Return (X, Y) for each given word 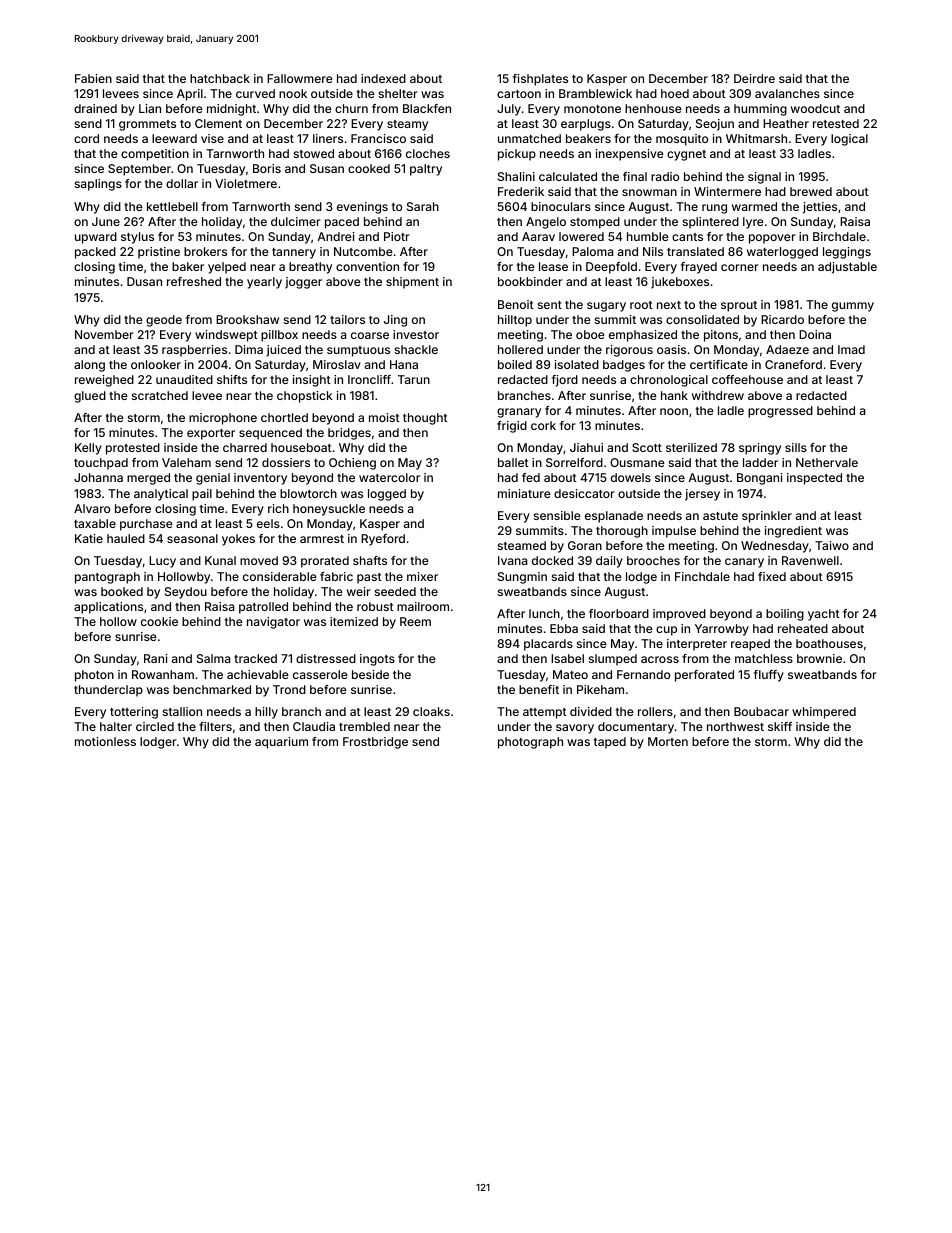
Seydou (186, 593)
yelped (227, 268)
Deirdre (754, 78)
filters (215, 726)
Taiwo (832, 545)
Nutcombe (363, 251)
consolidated (702, 319)
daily (609, 562)
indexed (383, 78)
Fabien (93, 78)
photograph (530, 743)
